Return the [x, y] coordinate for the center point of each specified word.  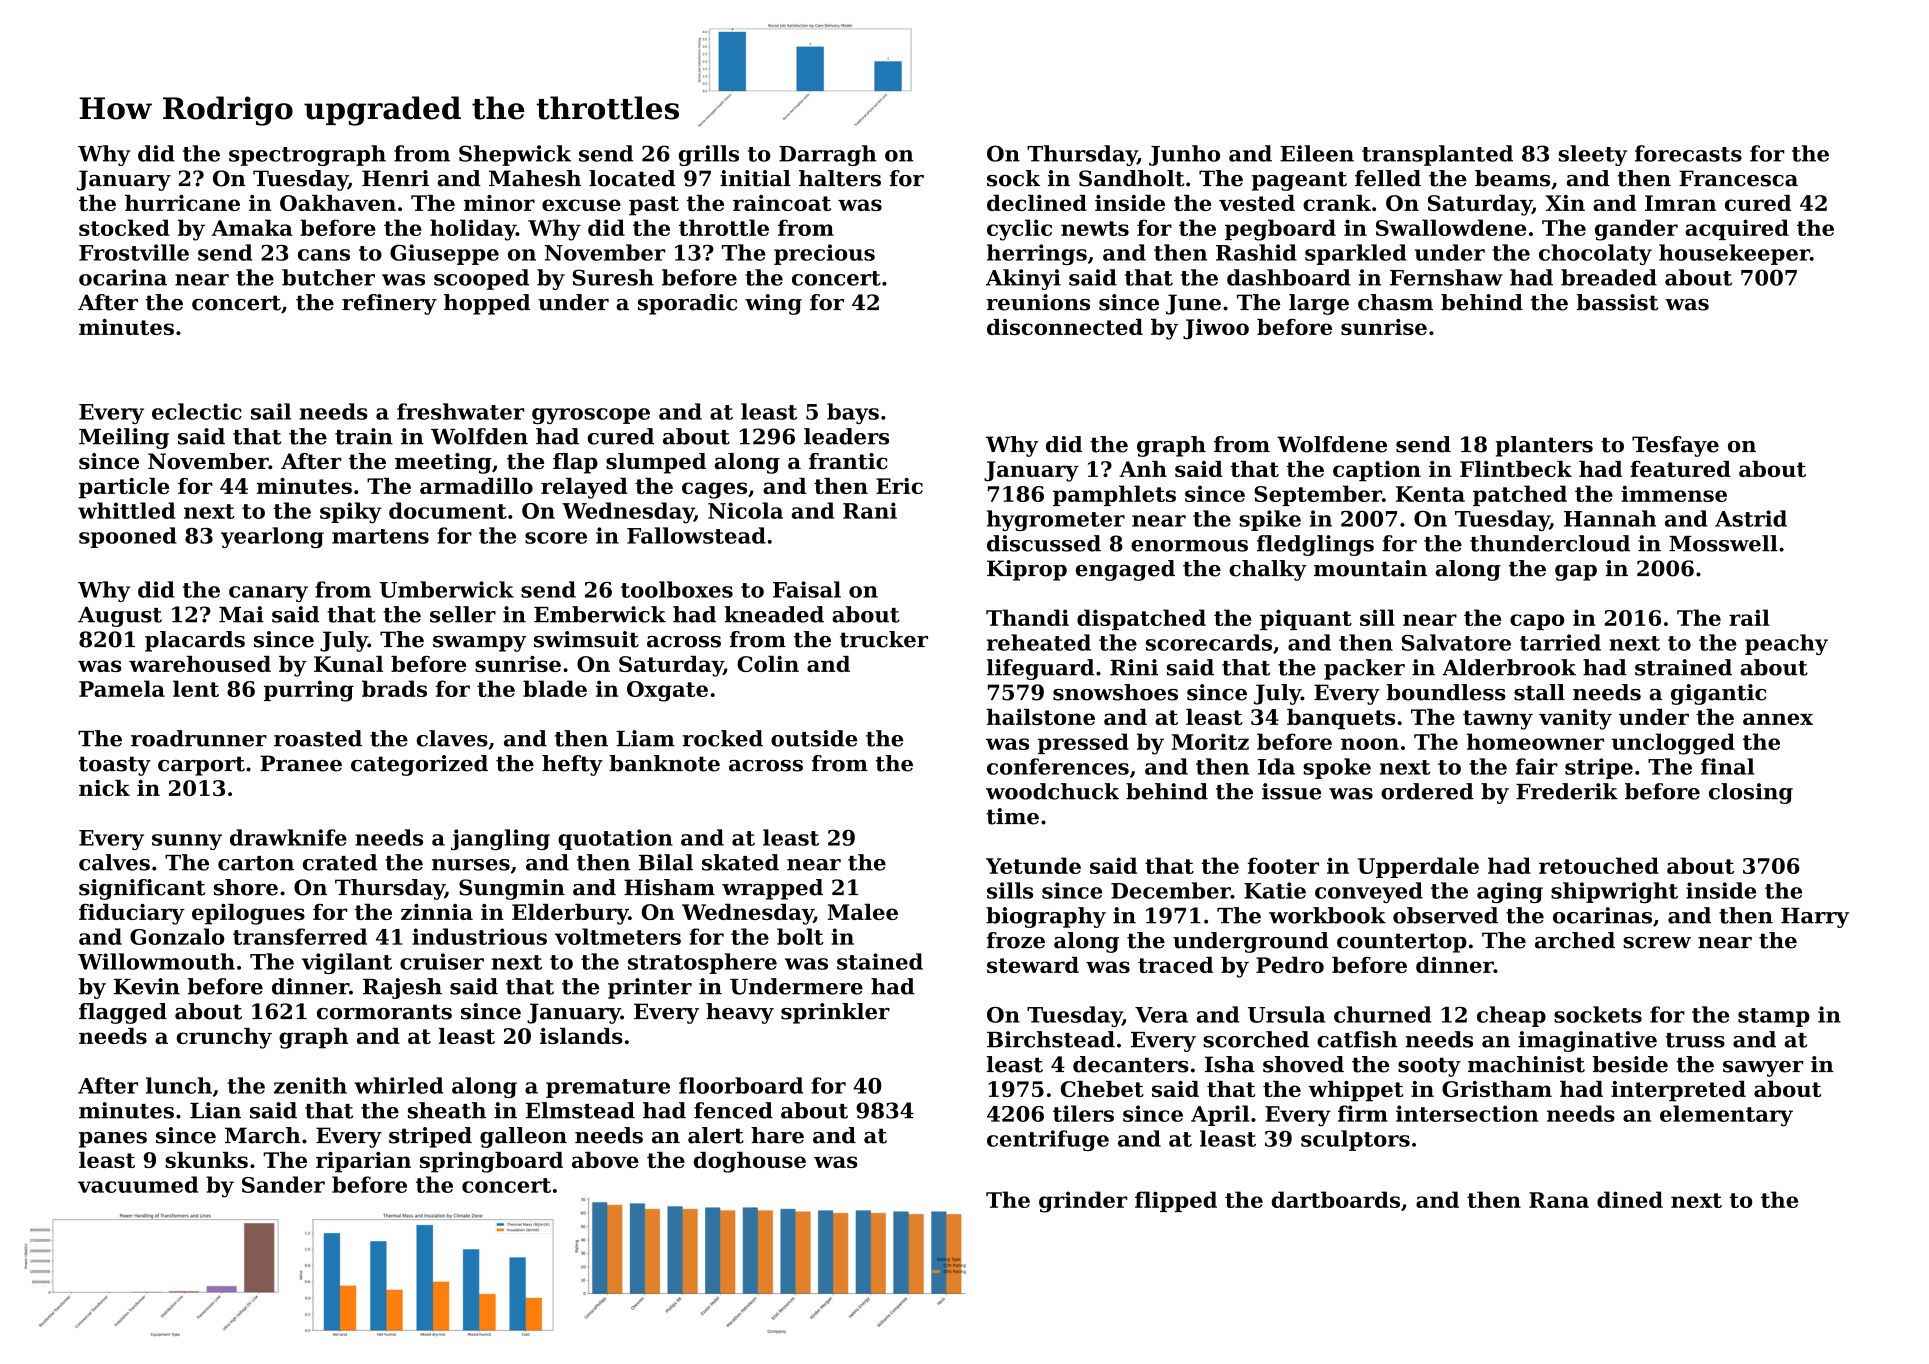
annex [1778, 719]
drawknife [288, 837]
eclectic [197, 411]
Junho [1184, 155]
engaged [1125, 570]
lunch [179, 1085]
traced [1175, 965]
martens [380, 536]
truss [1695, 1040]
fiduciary [132, 914]
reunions [1038, 302]
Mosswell [1723, 543]
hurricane [182, 203]
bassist [1617, 302]
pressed [1083, 743]
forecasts [1688, 153]
